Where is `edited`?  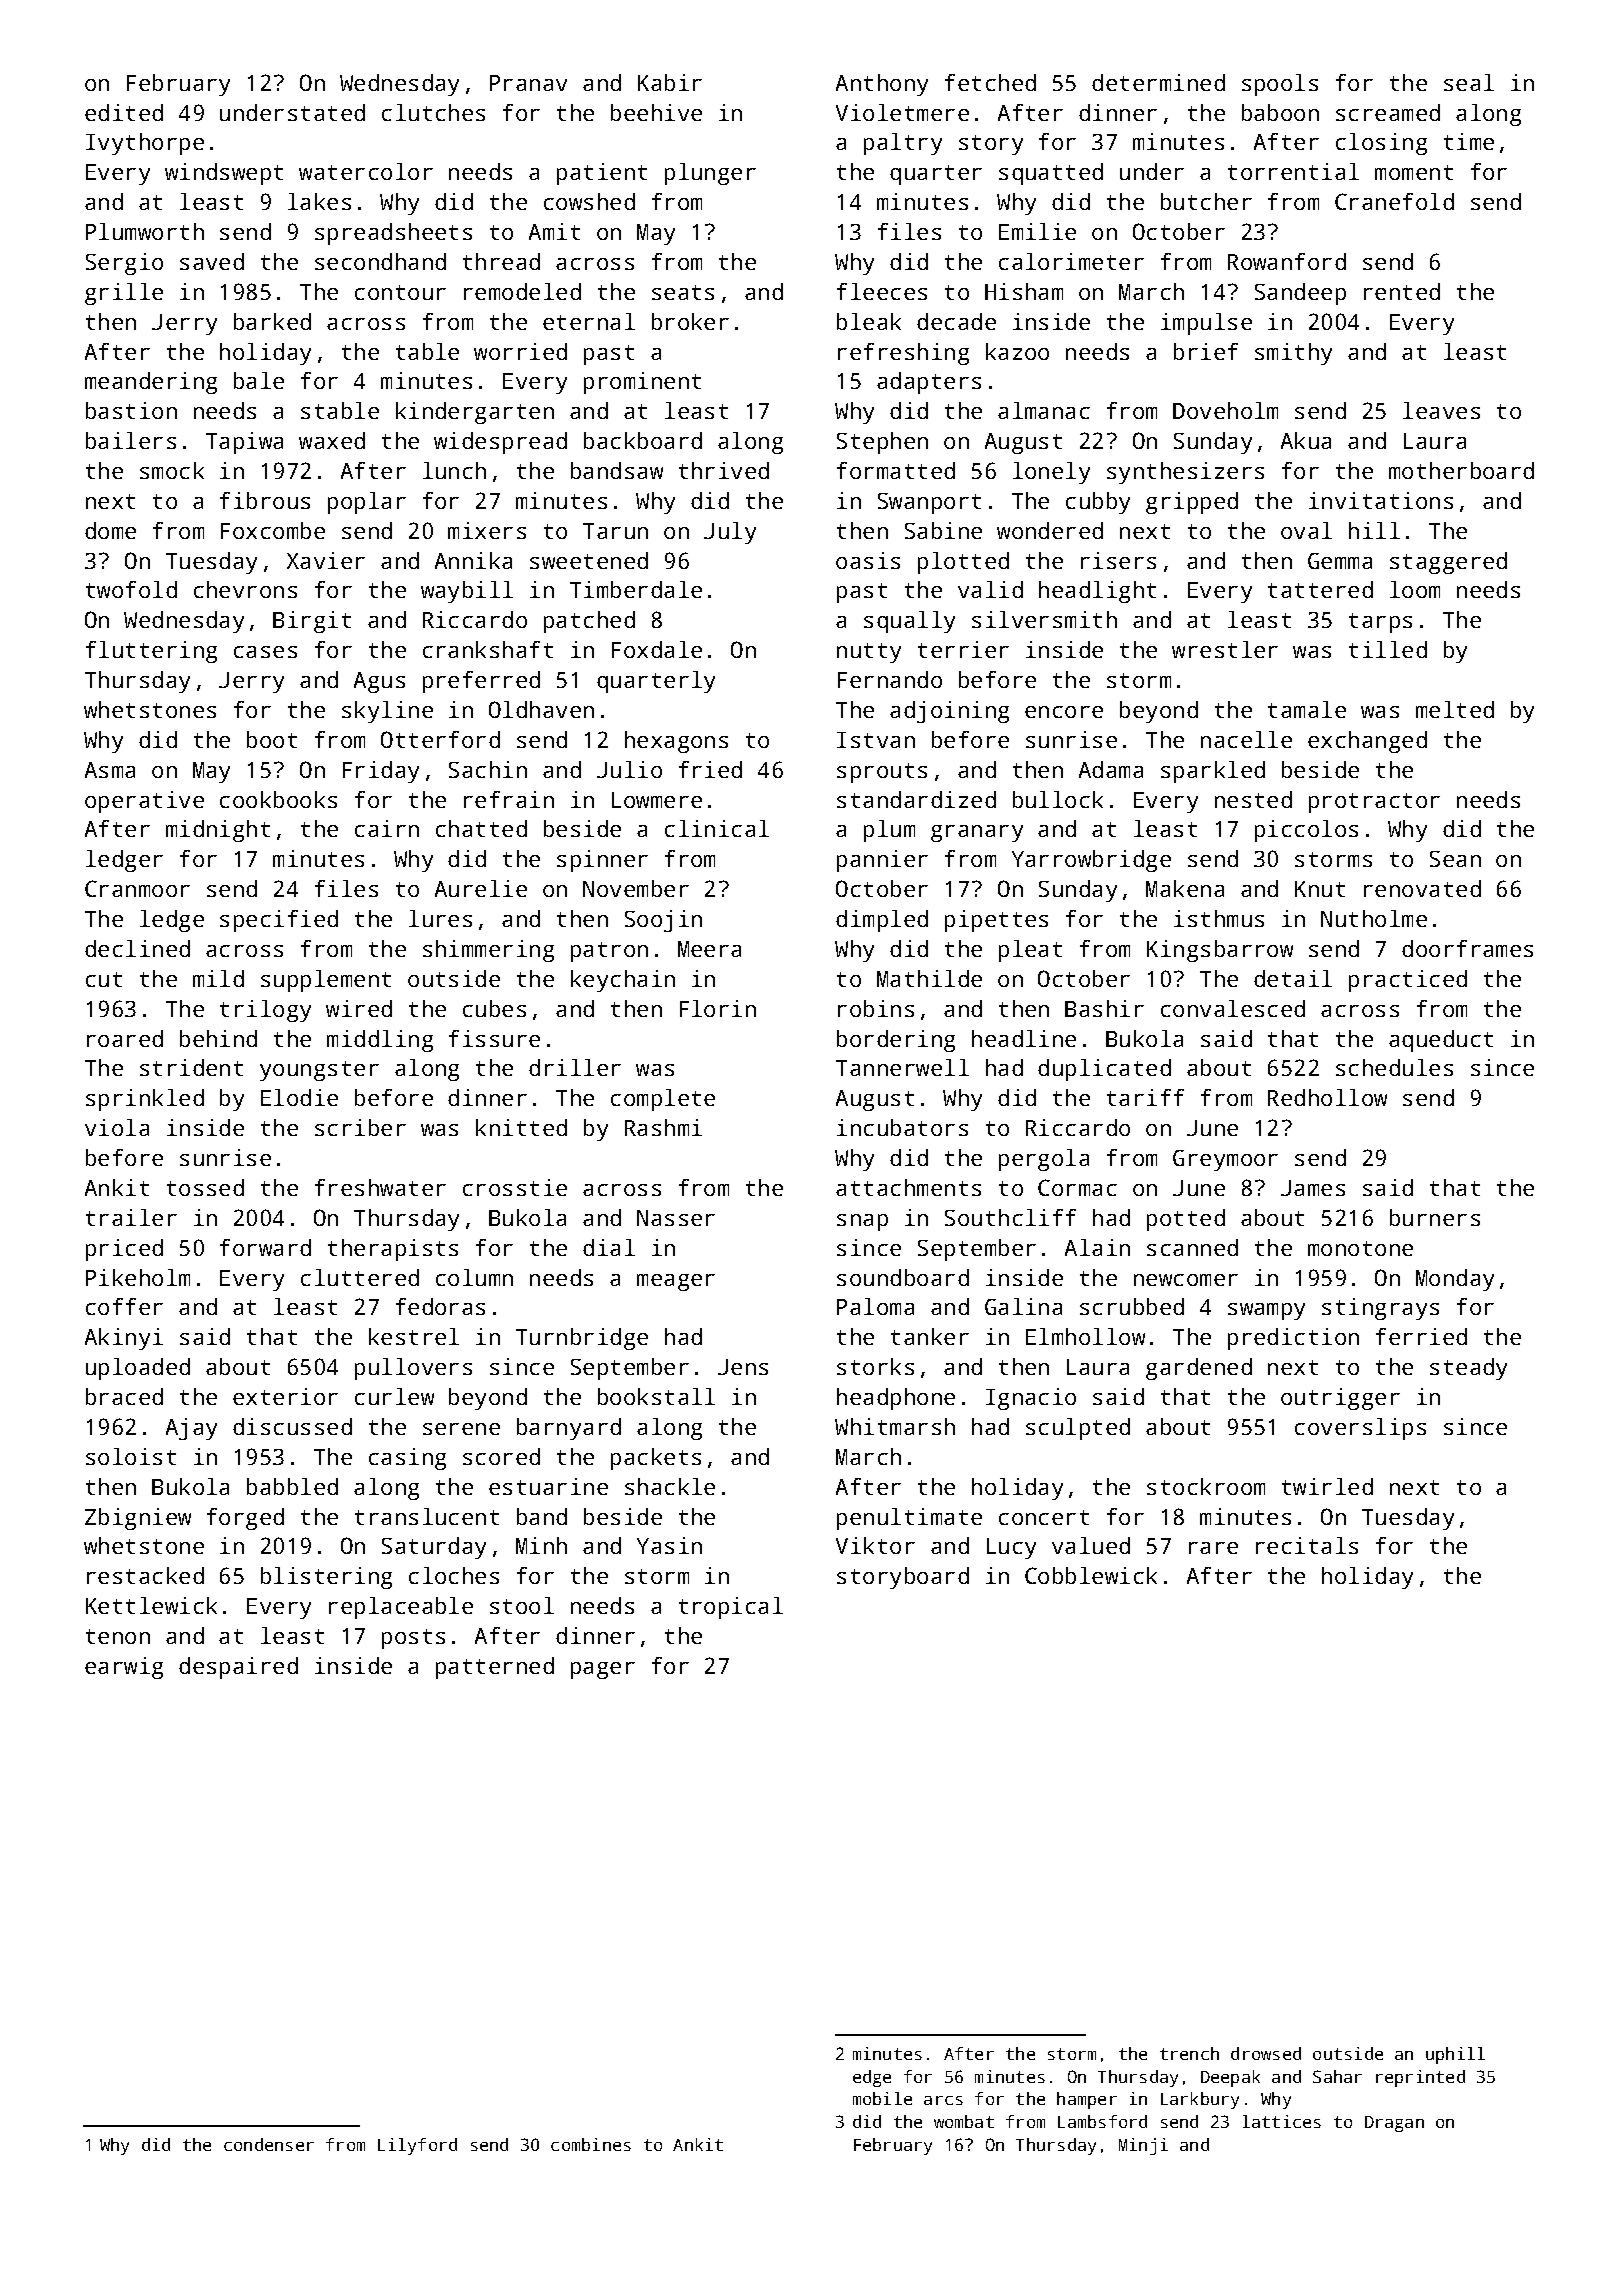
edited is located at coordinates (124, 112).
